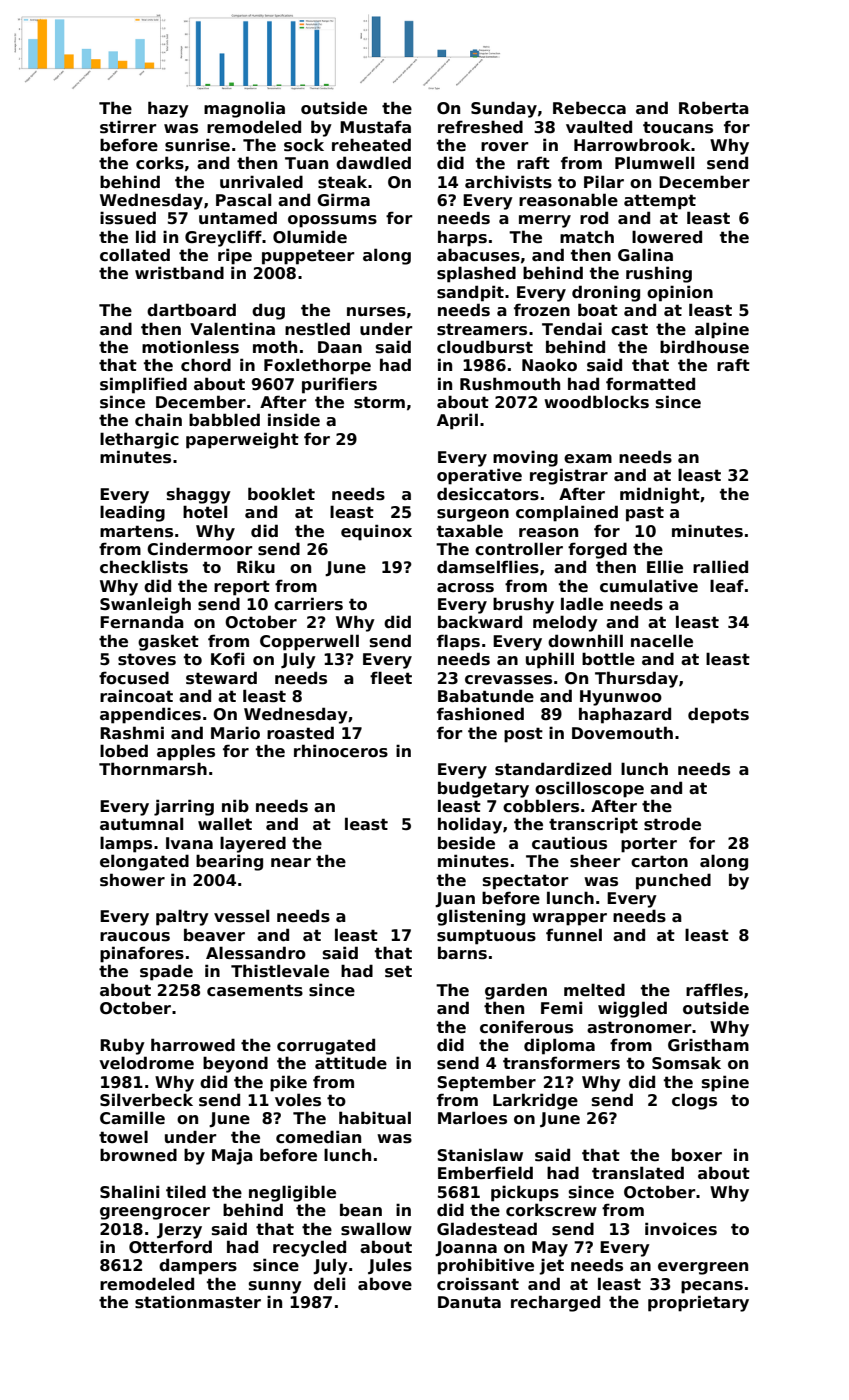  I want to click on inside, so click(294, 420).
